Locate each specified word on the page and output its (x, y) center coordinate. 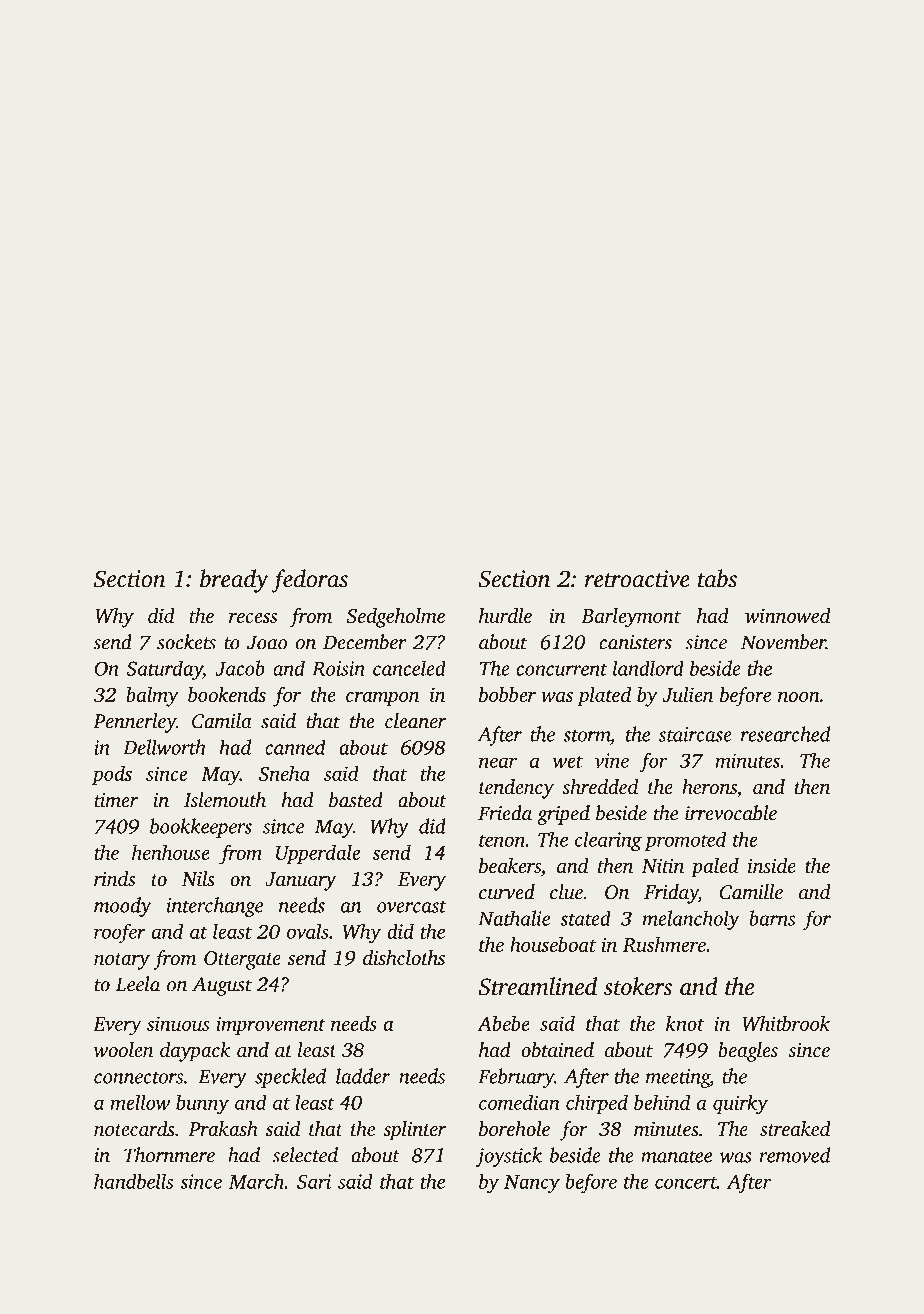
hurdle (505, 615)
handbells (133, 1181)
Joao (267, 642)
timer (116, 800)
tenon (502, 841)
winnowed (788, 615)
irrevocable (731, 813)
